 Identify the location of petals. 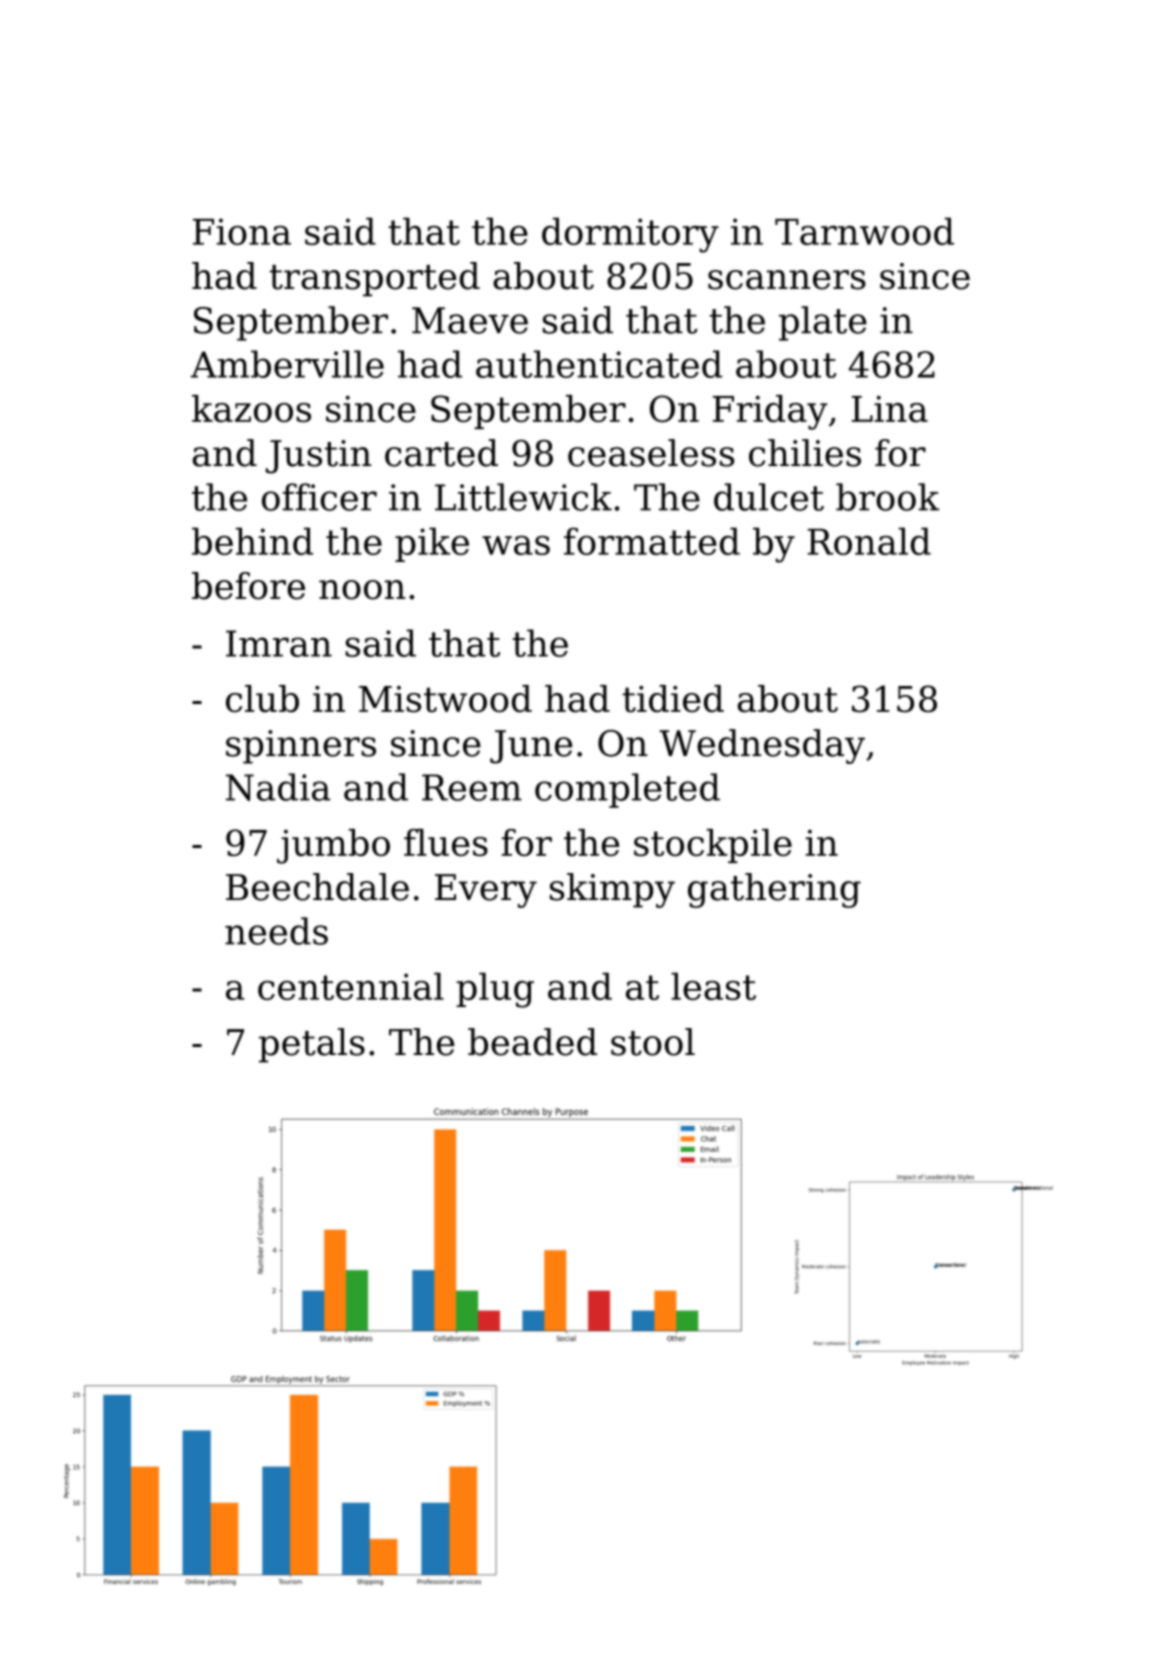
(312, 1045).
